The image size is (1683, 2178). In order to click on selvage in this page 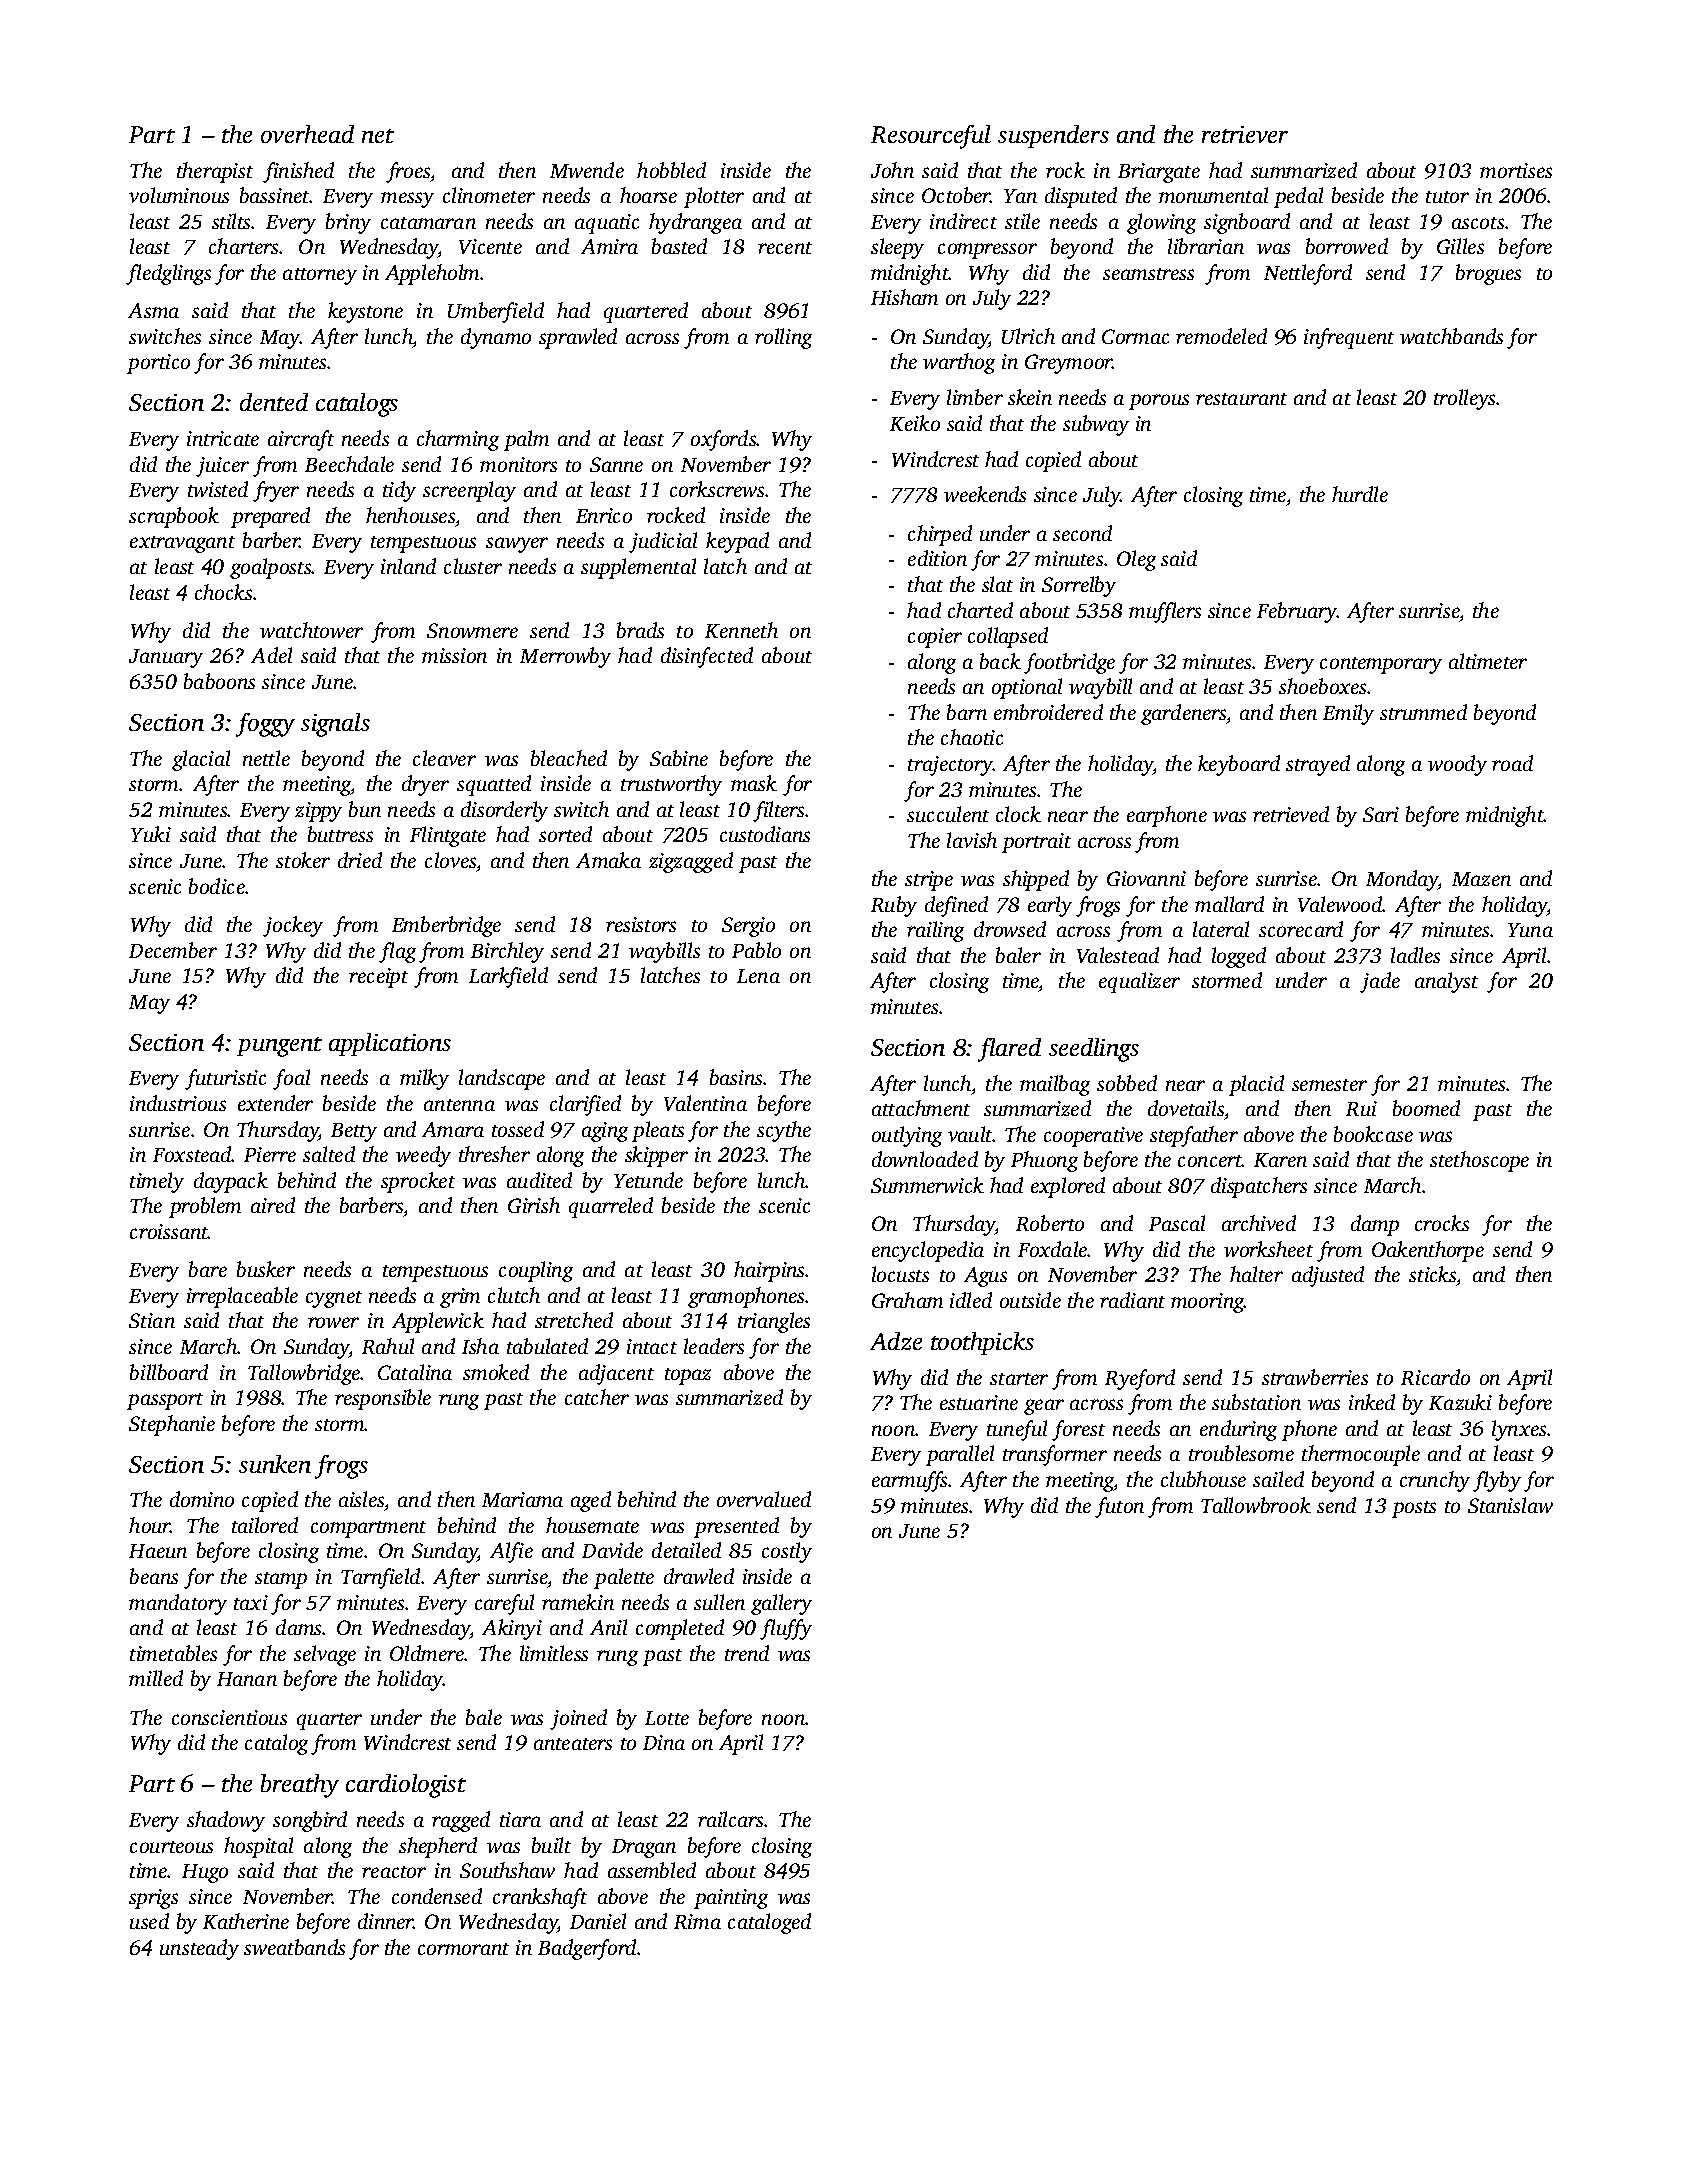, I will do `click(325, 1655)`.
